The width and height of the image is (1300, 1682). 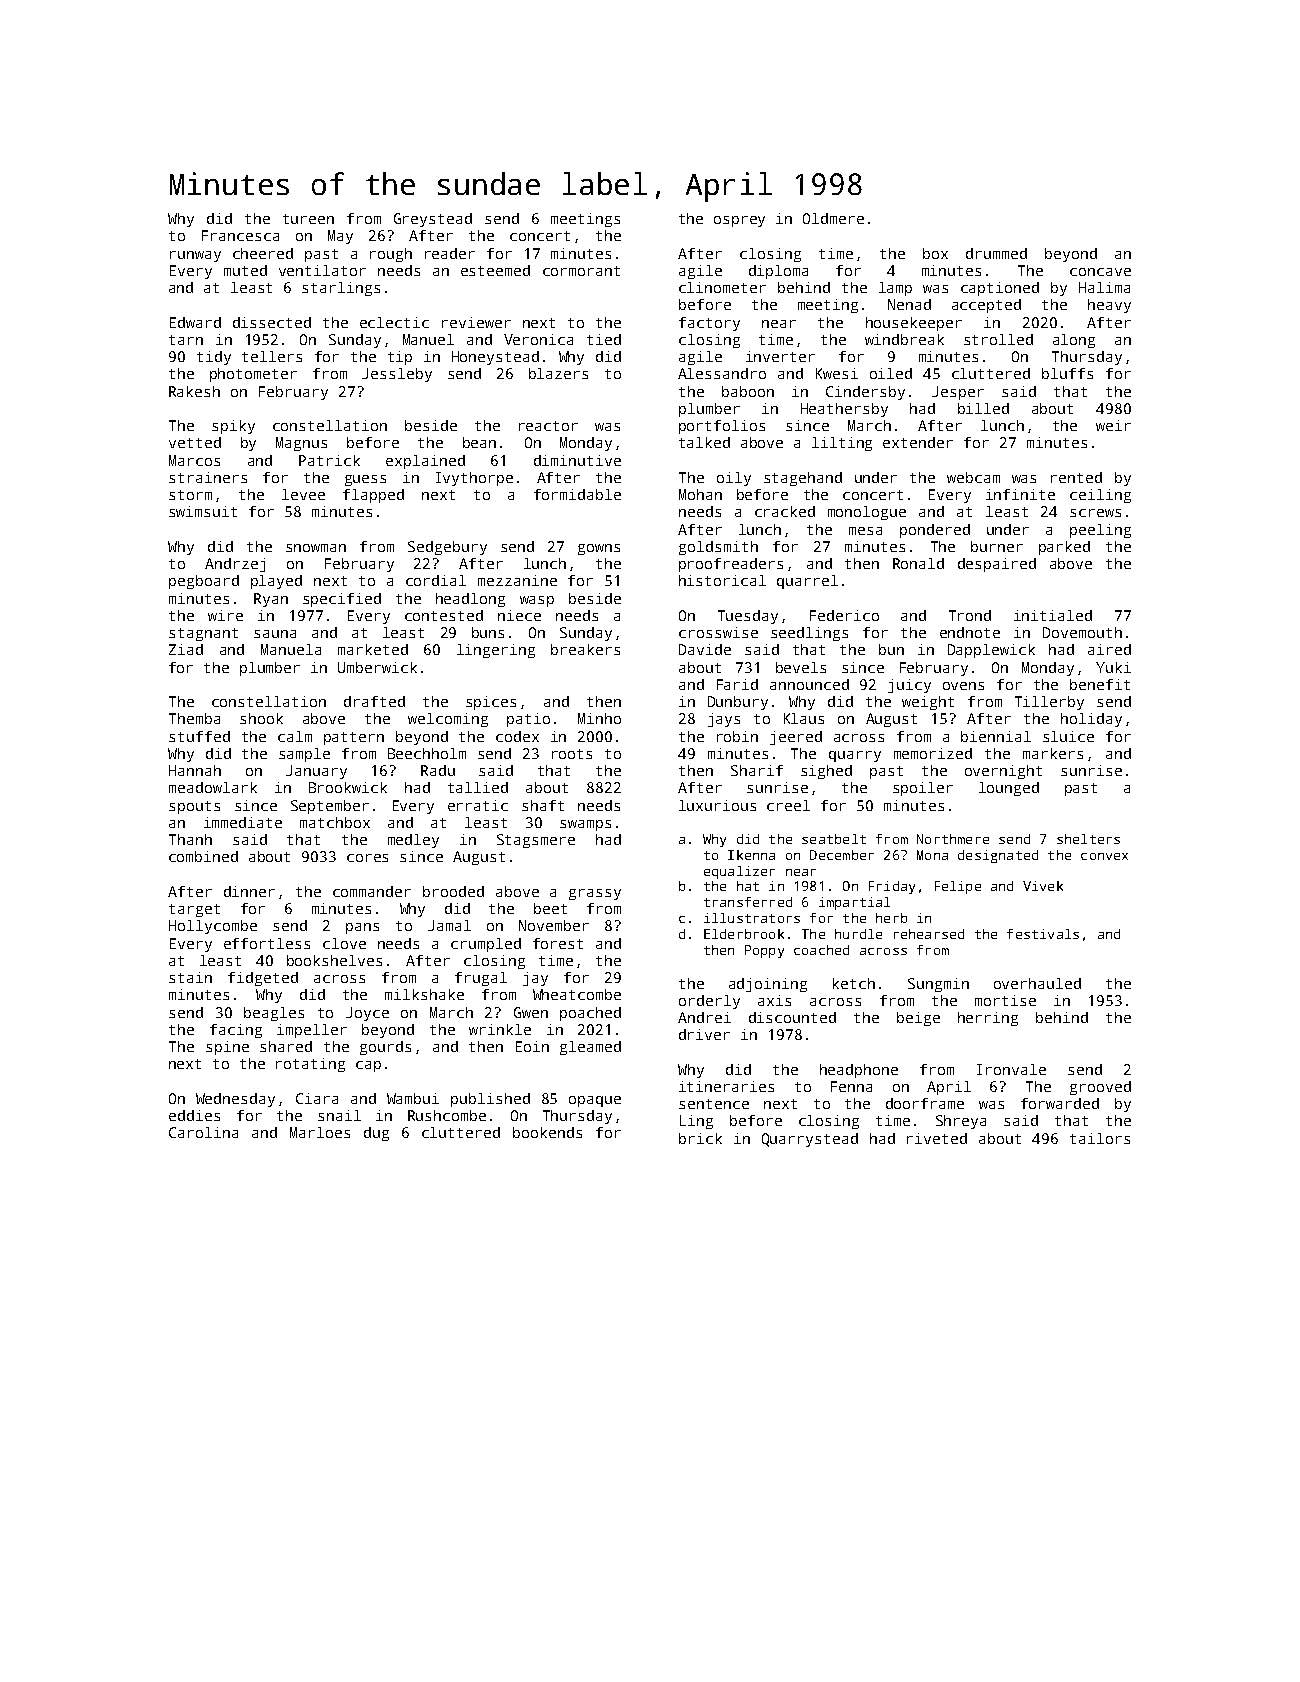 What do you see at coordinates (739, 221) in the image?
I see `osprey` at bounding box center [739, 221].
